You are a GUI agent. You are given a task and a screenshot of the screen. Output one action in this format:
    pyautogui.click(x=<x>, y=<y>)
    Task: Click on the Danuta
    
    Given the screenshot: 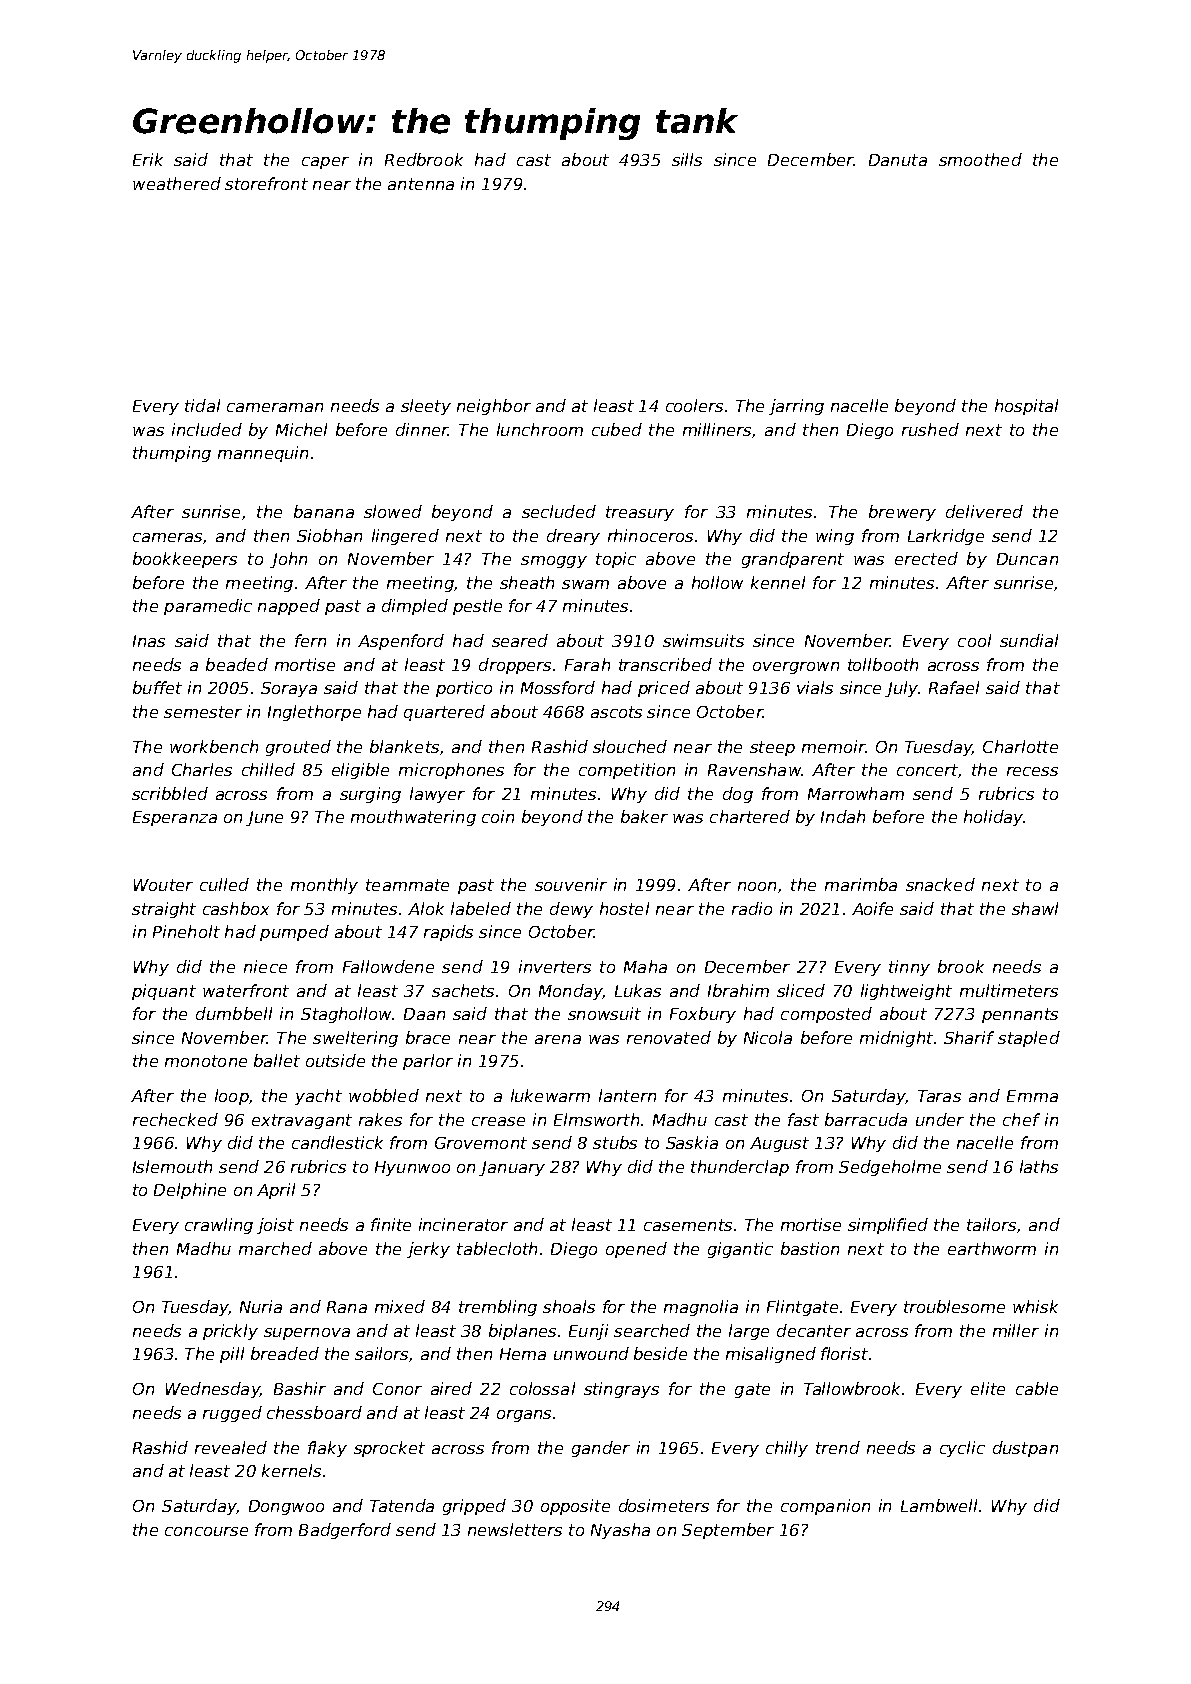 What is the action you would take?
    pyautogui.click(x=898, y=160)
